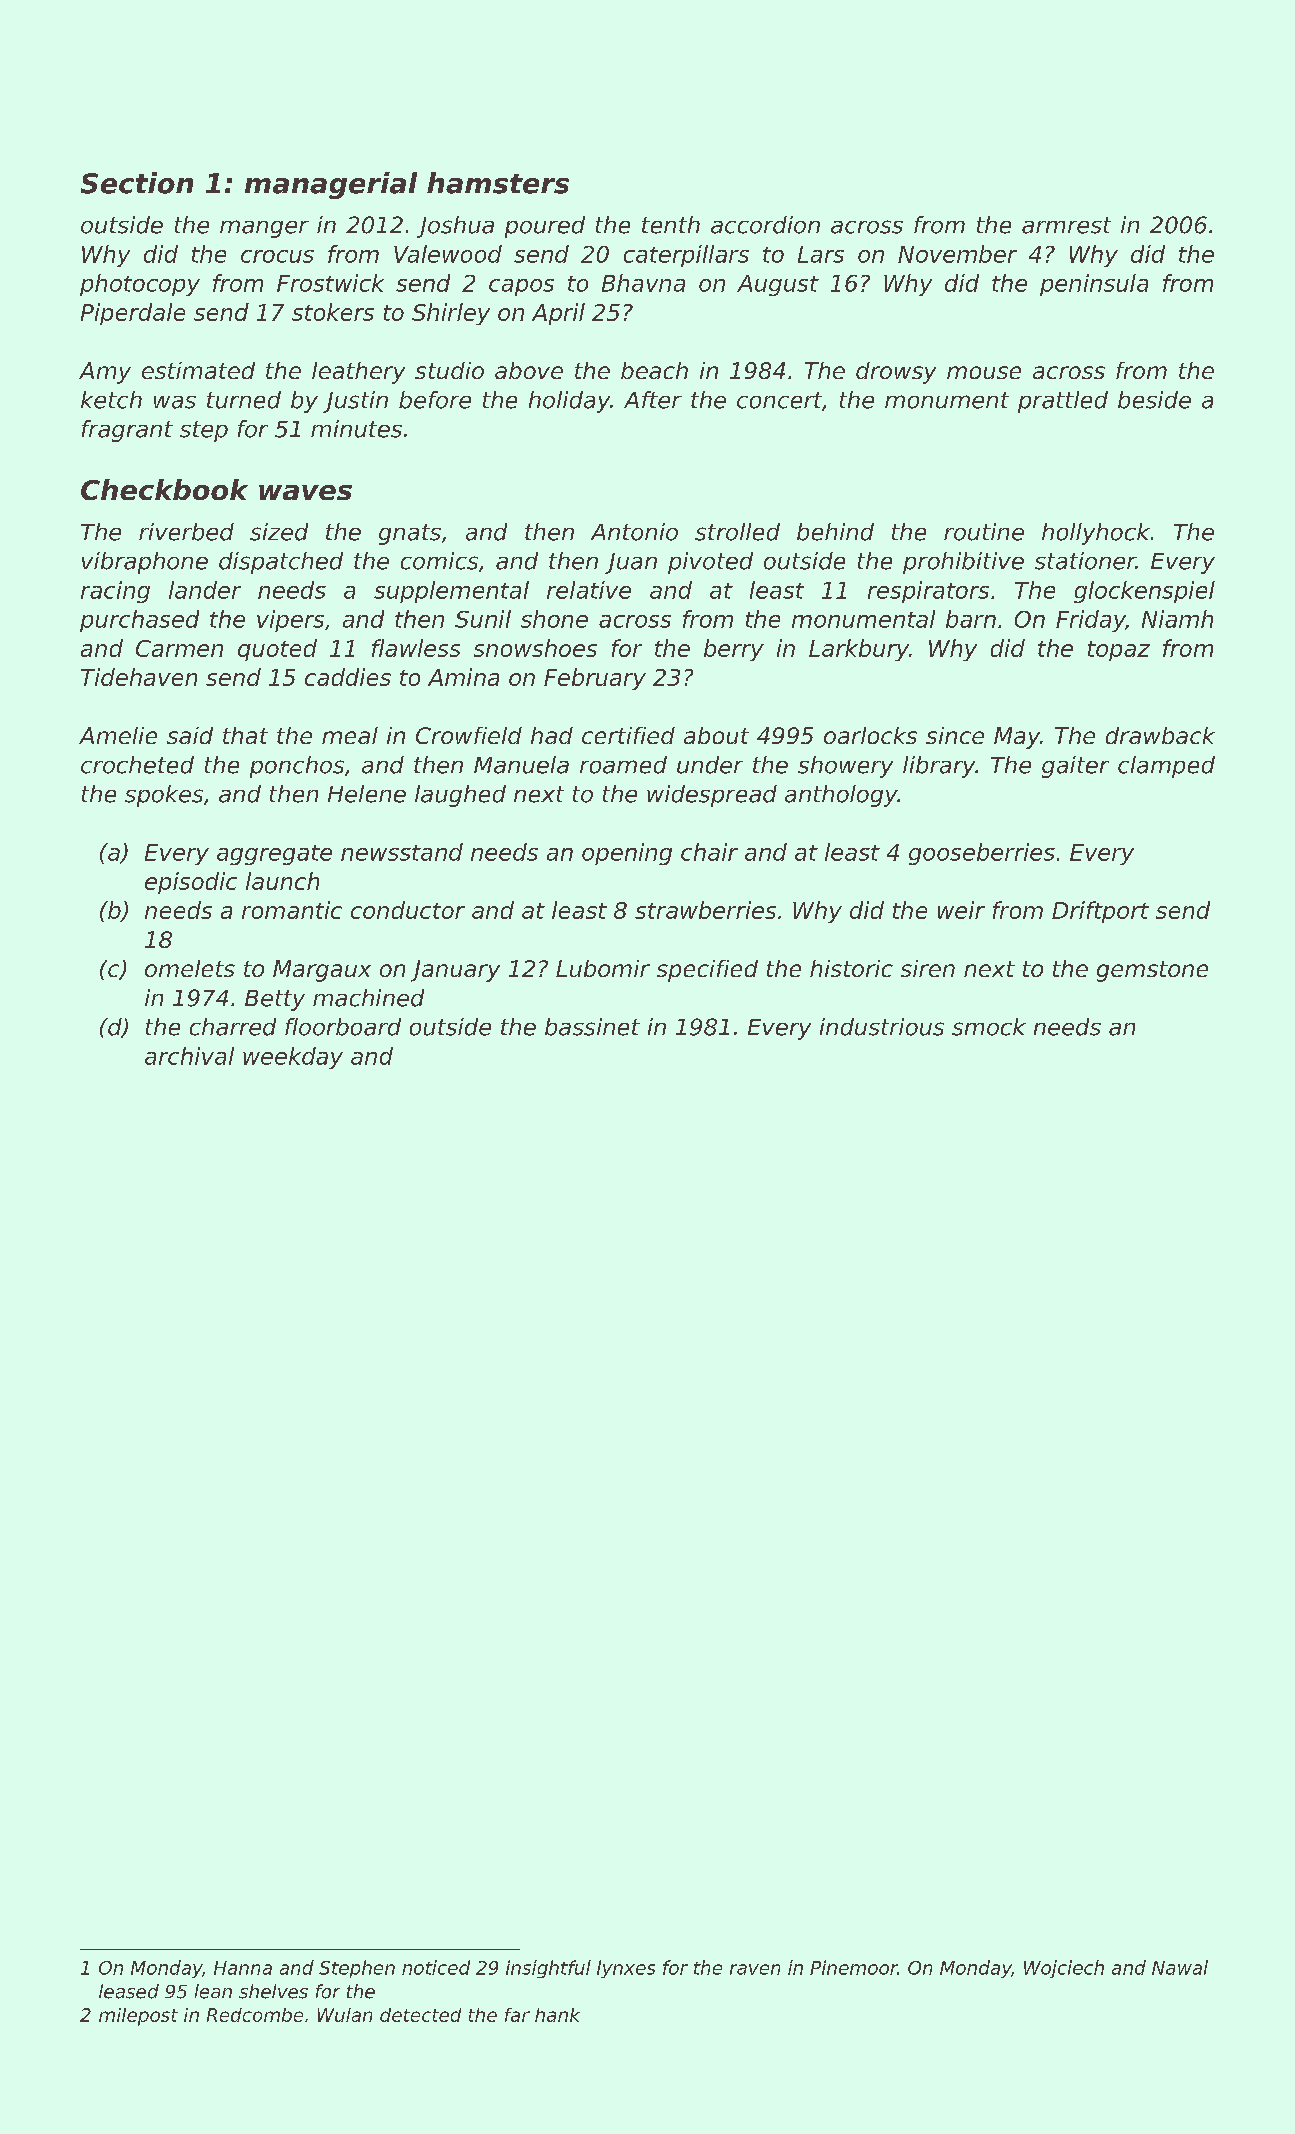 This page has height=2134, width=1295. What do you see at coordinates (1180, 1967) in the page?
I see `Nawal` at bounding box center [1180, 1967].
